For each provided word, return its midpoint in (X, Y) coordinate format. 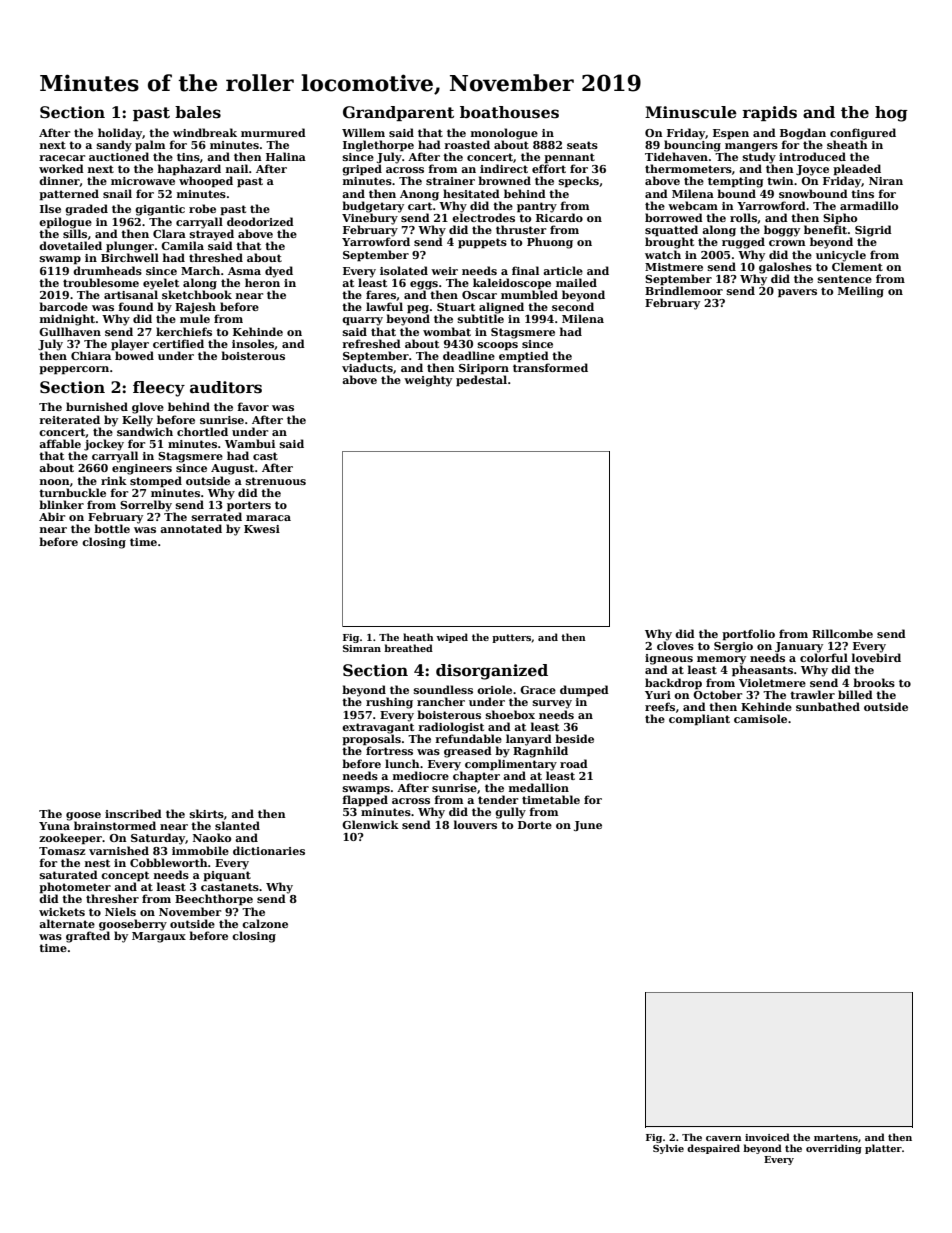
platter (883, 1149)
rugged (743, 243)
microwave (143, 181)
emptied (524, 357)
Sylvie (668, 1149)
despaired (713, 1149)
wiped (452, 638)
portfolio (748, 635)
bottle (112, 528)
